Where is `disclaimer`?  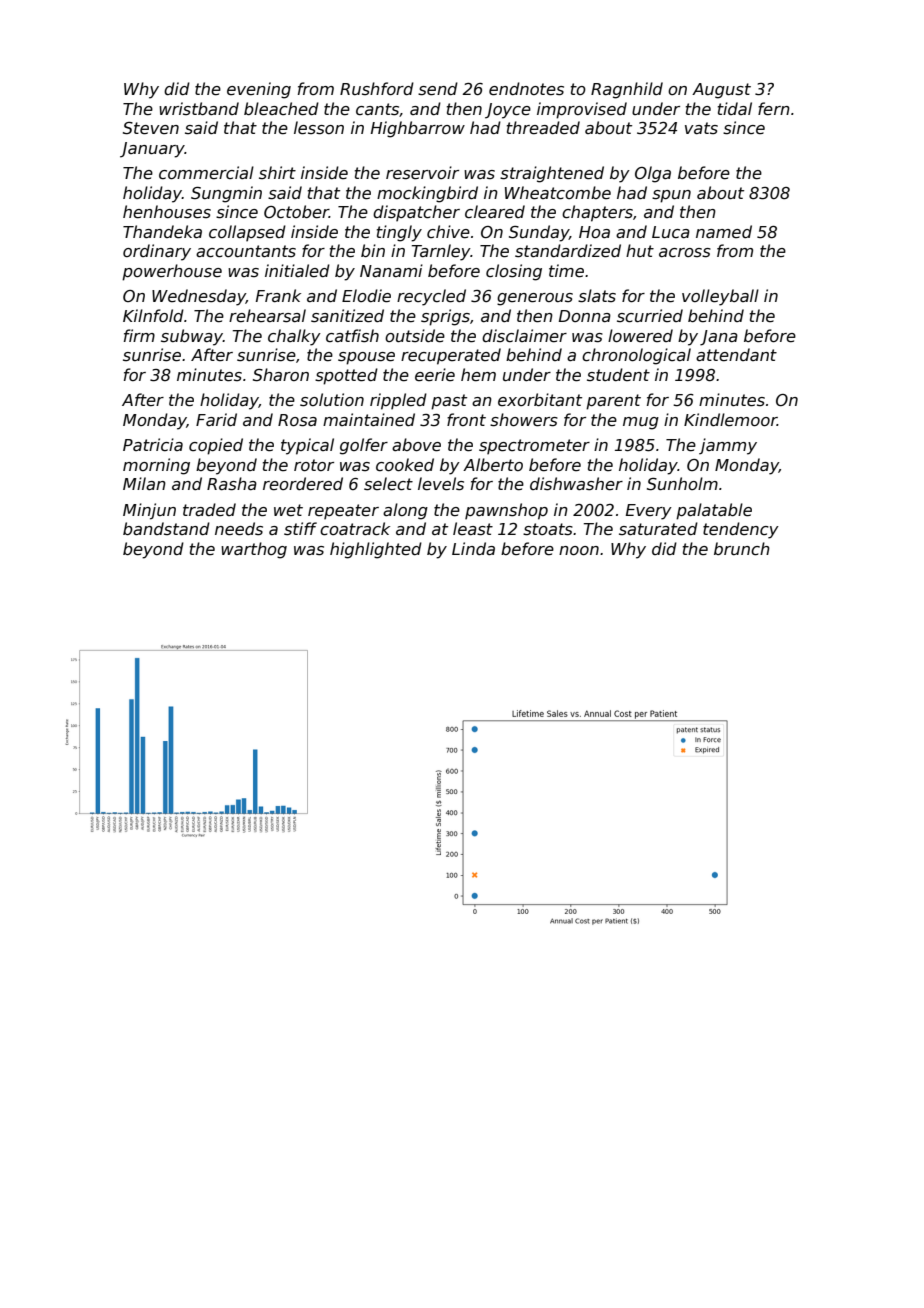
disclaimer is located at coordinates (524, 336).
